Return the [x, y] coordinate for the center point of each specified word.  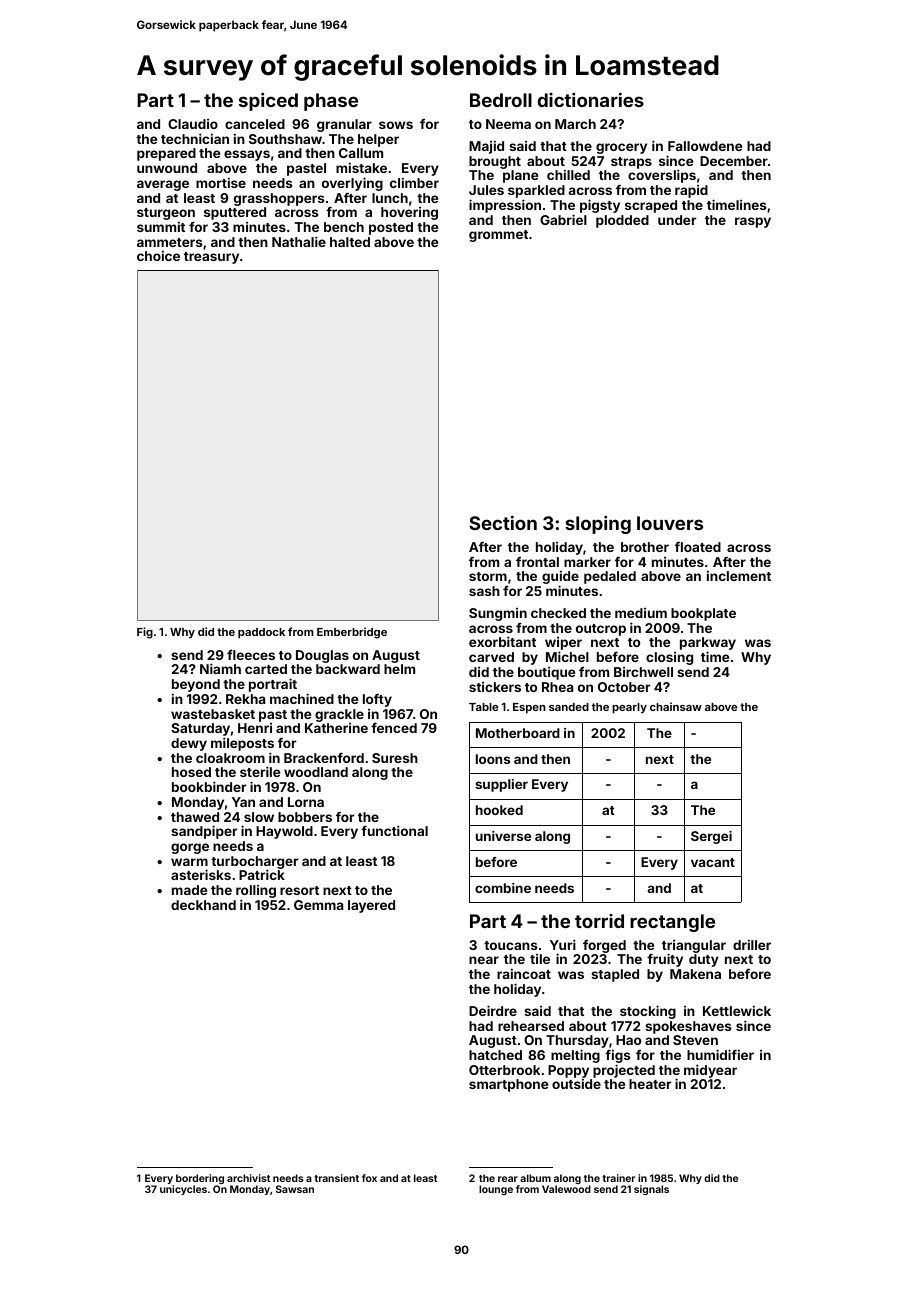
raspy [753, 222]
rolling [256, 891]
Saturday [200, 729]
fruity [665, 960]
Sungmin [498, 614]
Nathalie [299, 241]
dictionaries [590, 100]
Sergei [711, 837]
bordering [200, 1179]
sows [396, 125]
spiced [268, 102]
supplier [501, 785]
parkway [708, 644]
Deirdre [493, 1010]
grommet [498, 236]
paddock [261, 633]
